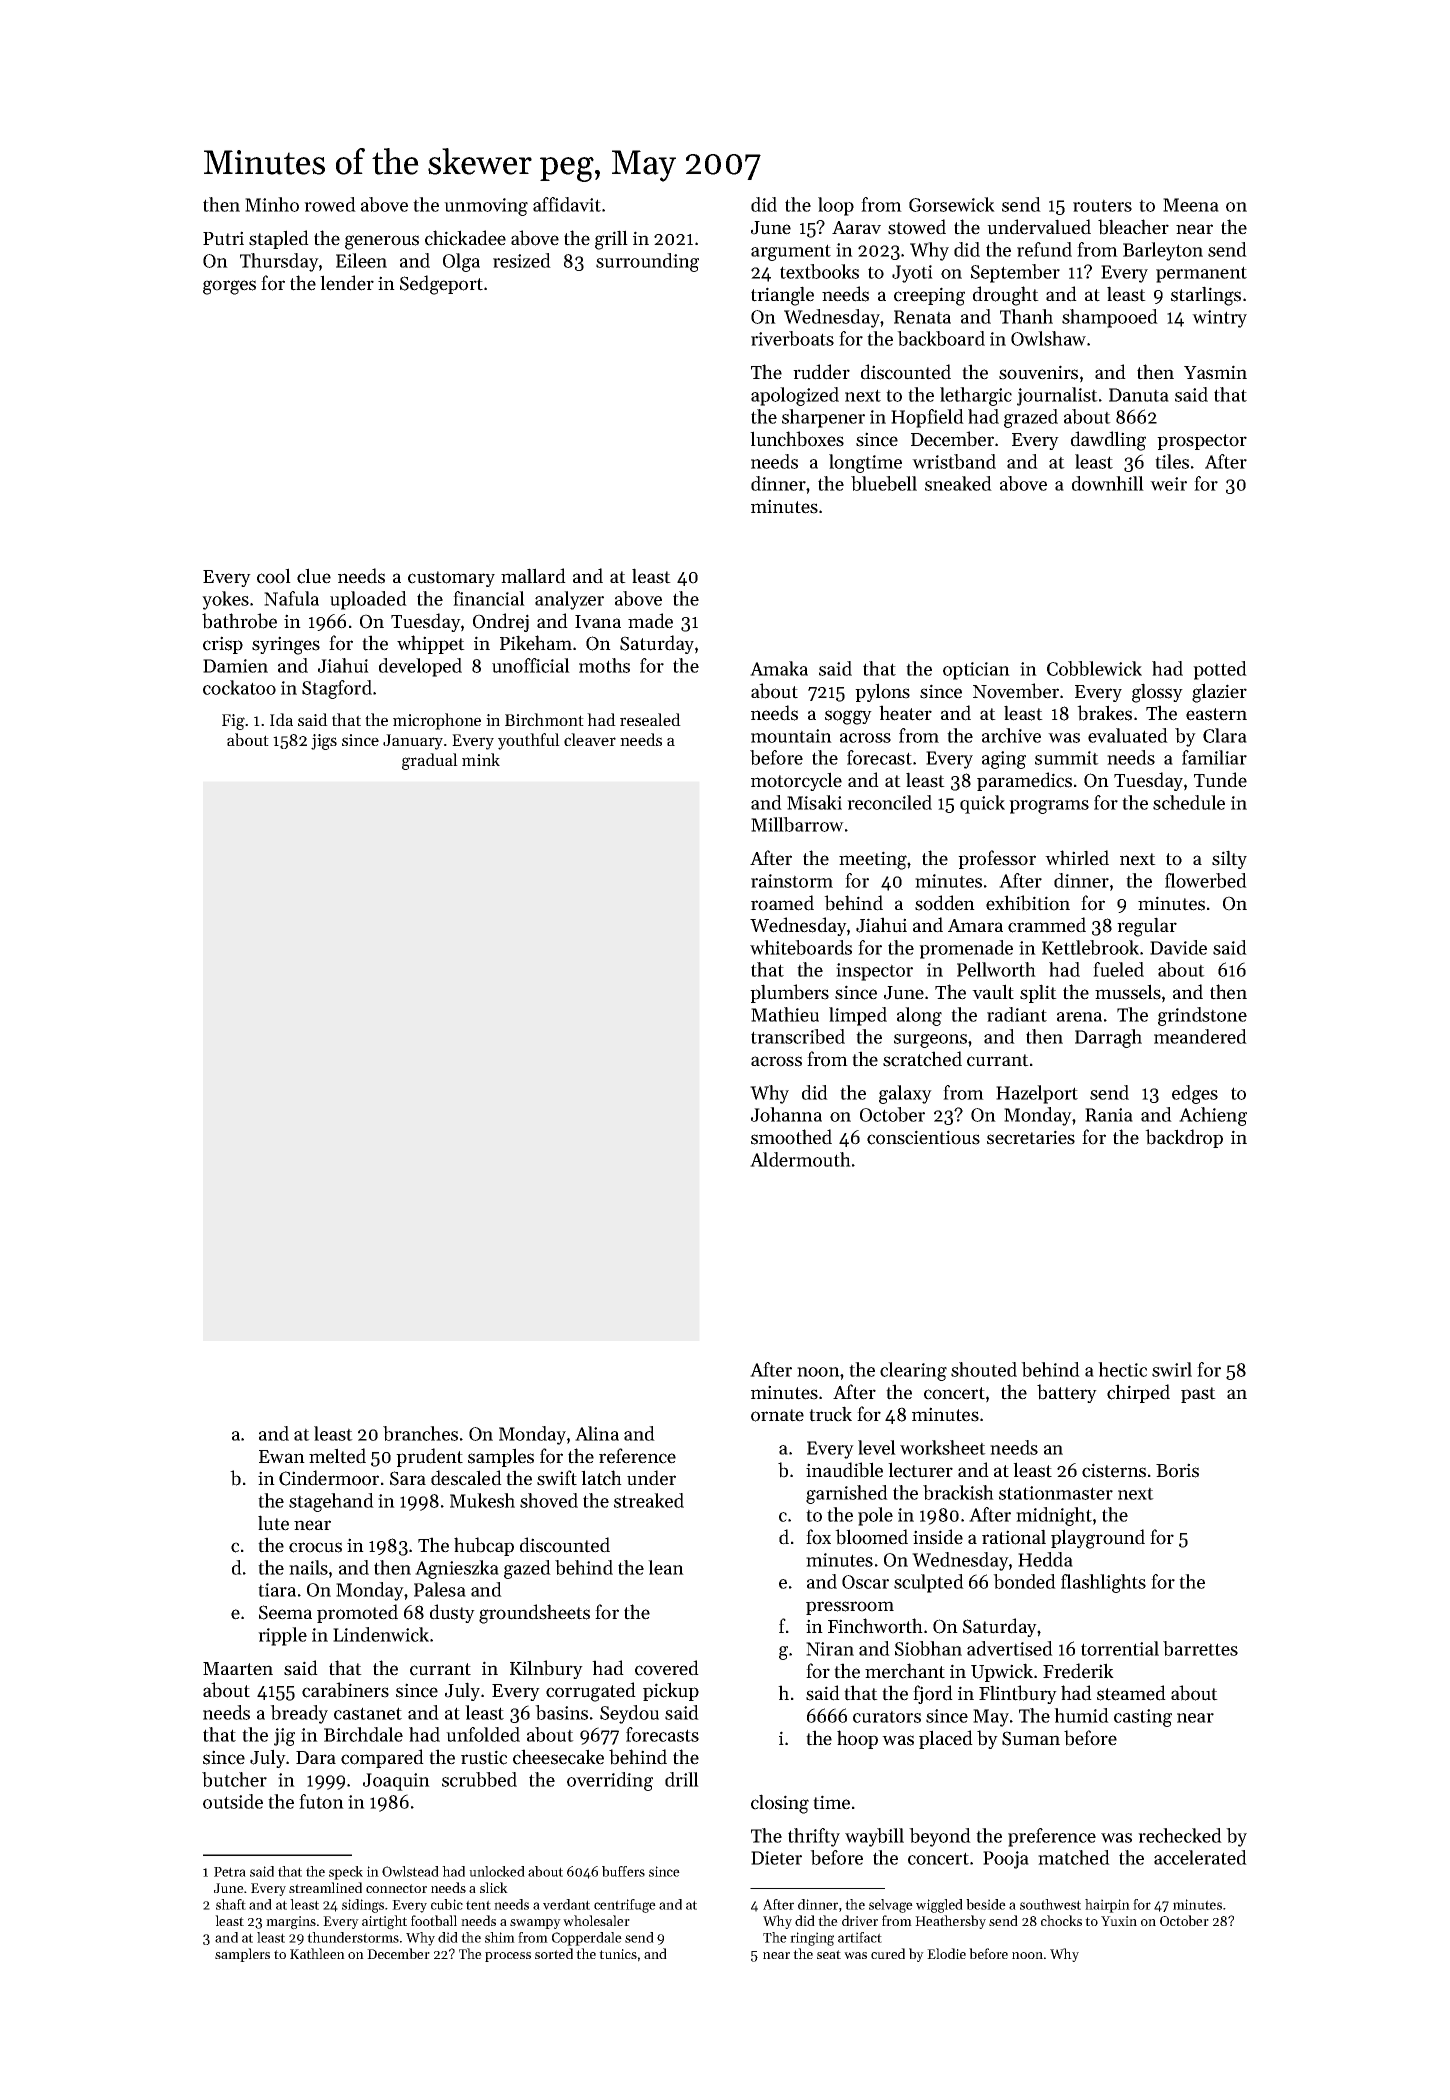  I want to click on whippet, so click(431, 644).
